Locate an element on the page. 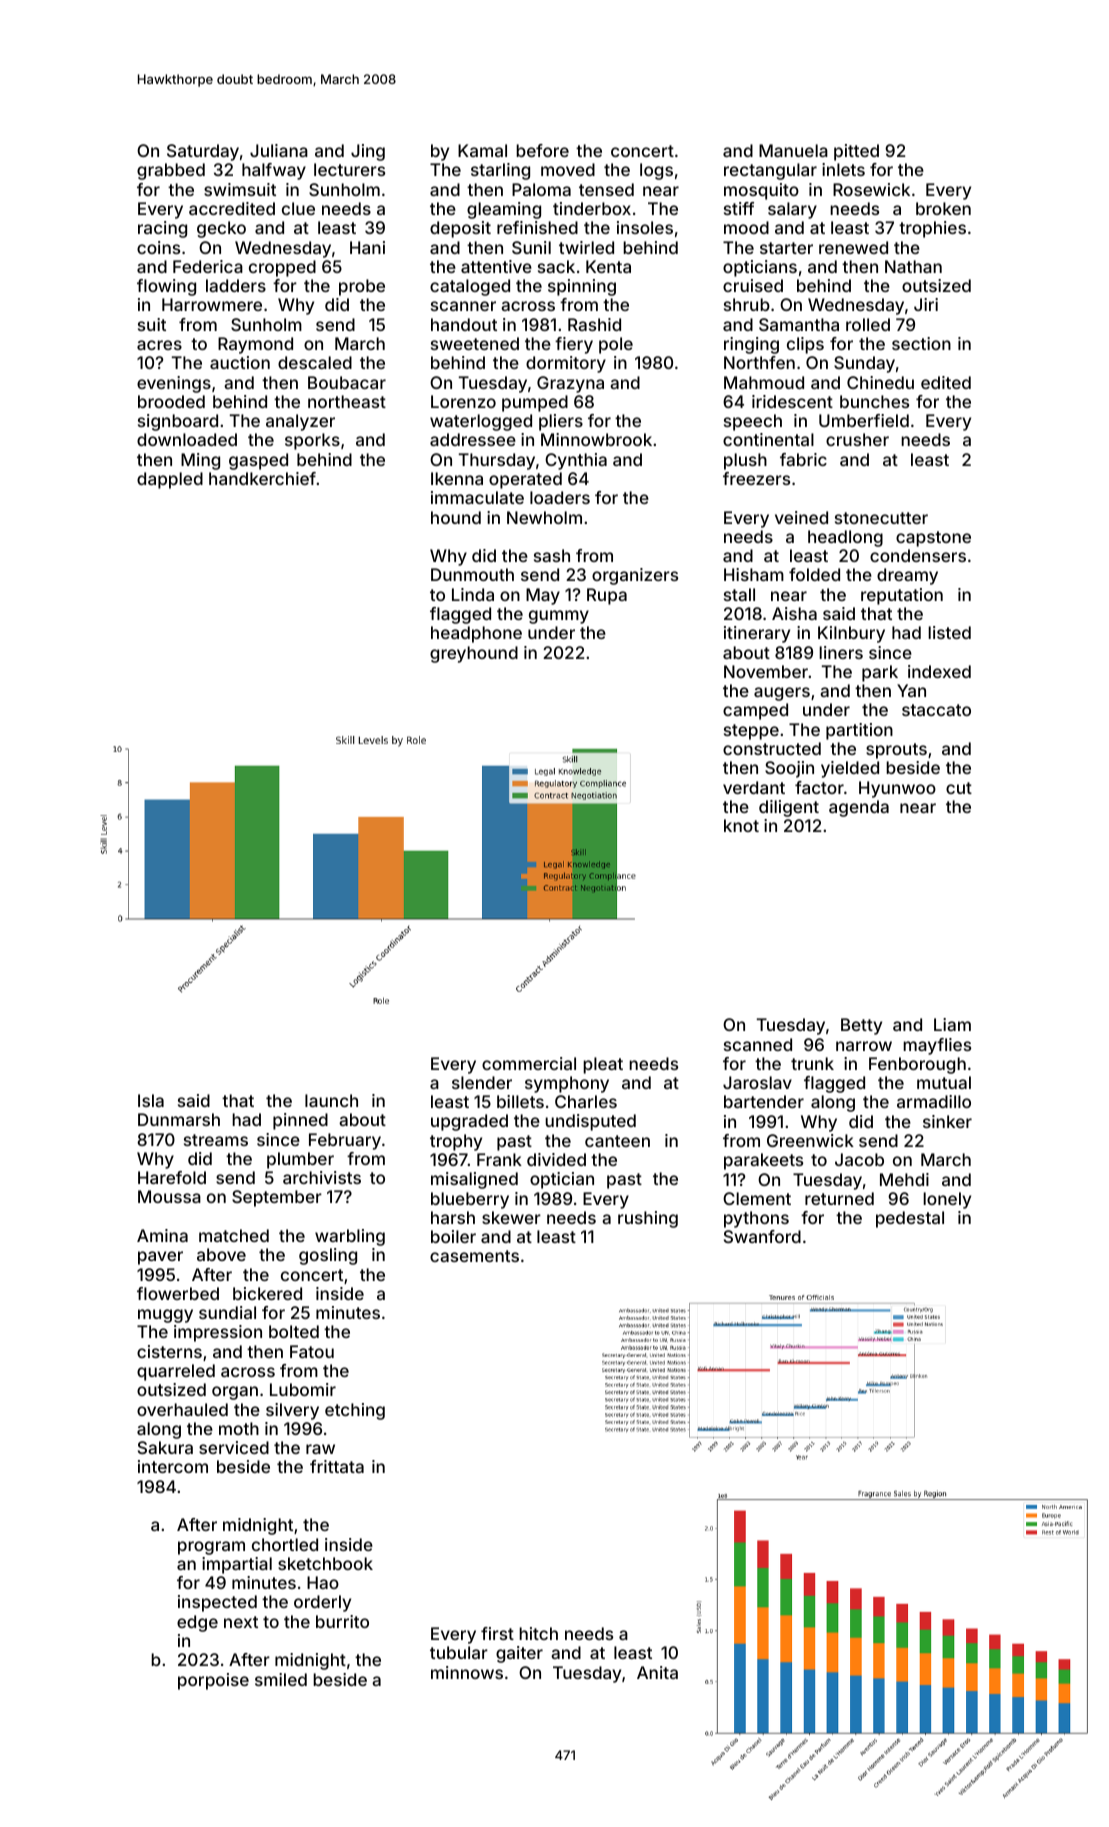 This document has width=1109, height=1827. Manuela is located at coordinates (793, 150).
